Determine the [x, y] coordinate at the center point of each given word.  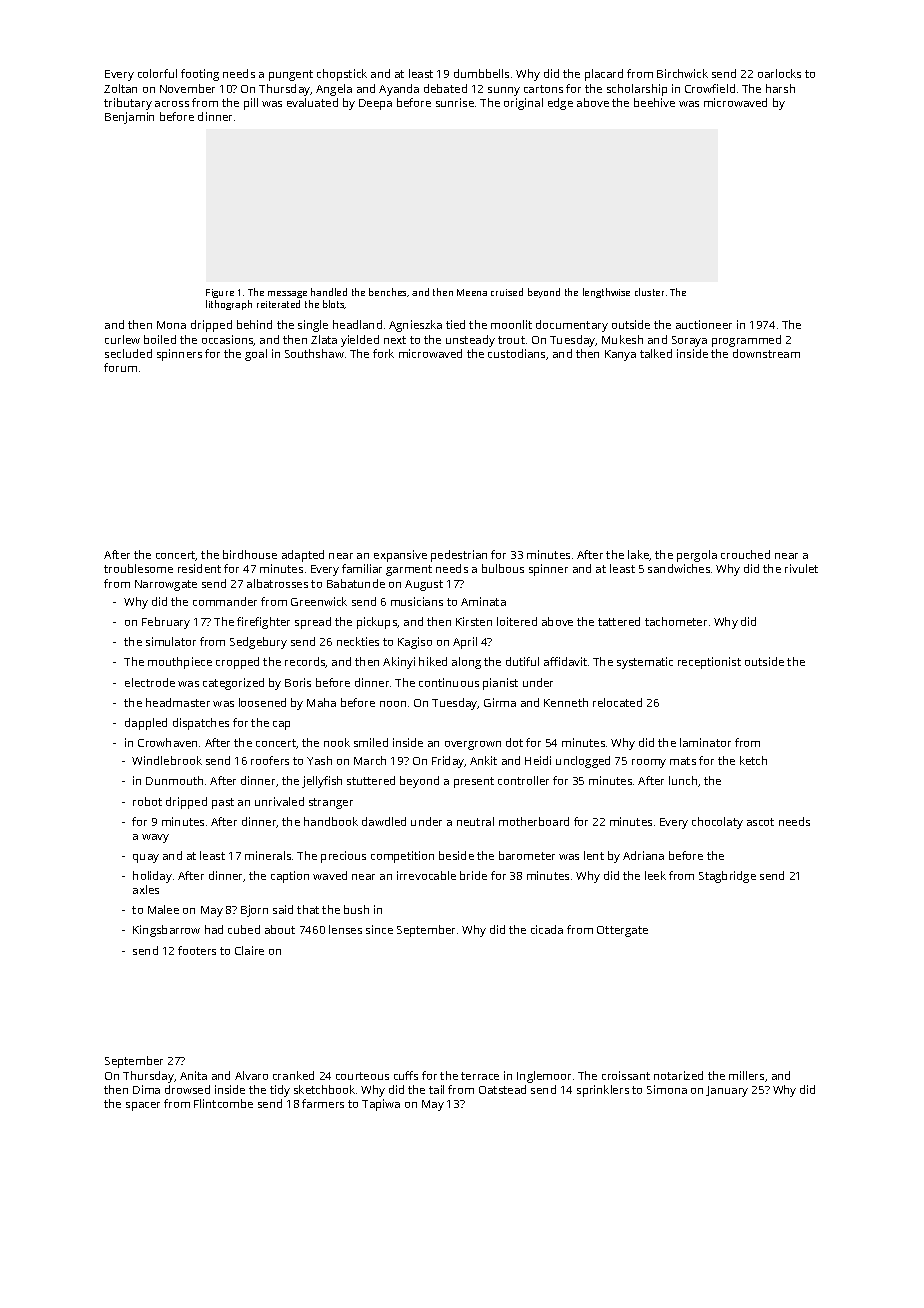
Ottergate [622, 931]
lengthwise [606, 293]
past [223, 803]
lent [594, 855]
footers [197, 950]
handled [329, 292]
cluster [649, 292]
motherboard [534, 821]
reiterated [278, 304]
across [172, 104]
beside [456, 855]
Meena [472, 292]
